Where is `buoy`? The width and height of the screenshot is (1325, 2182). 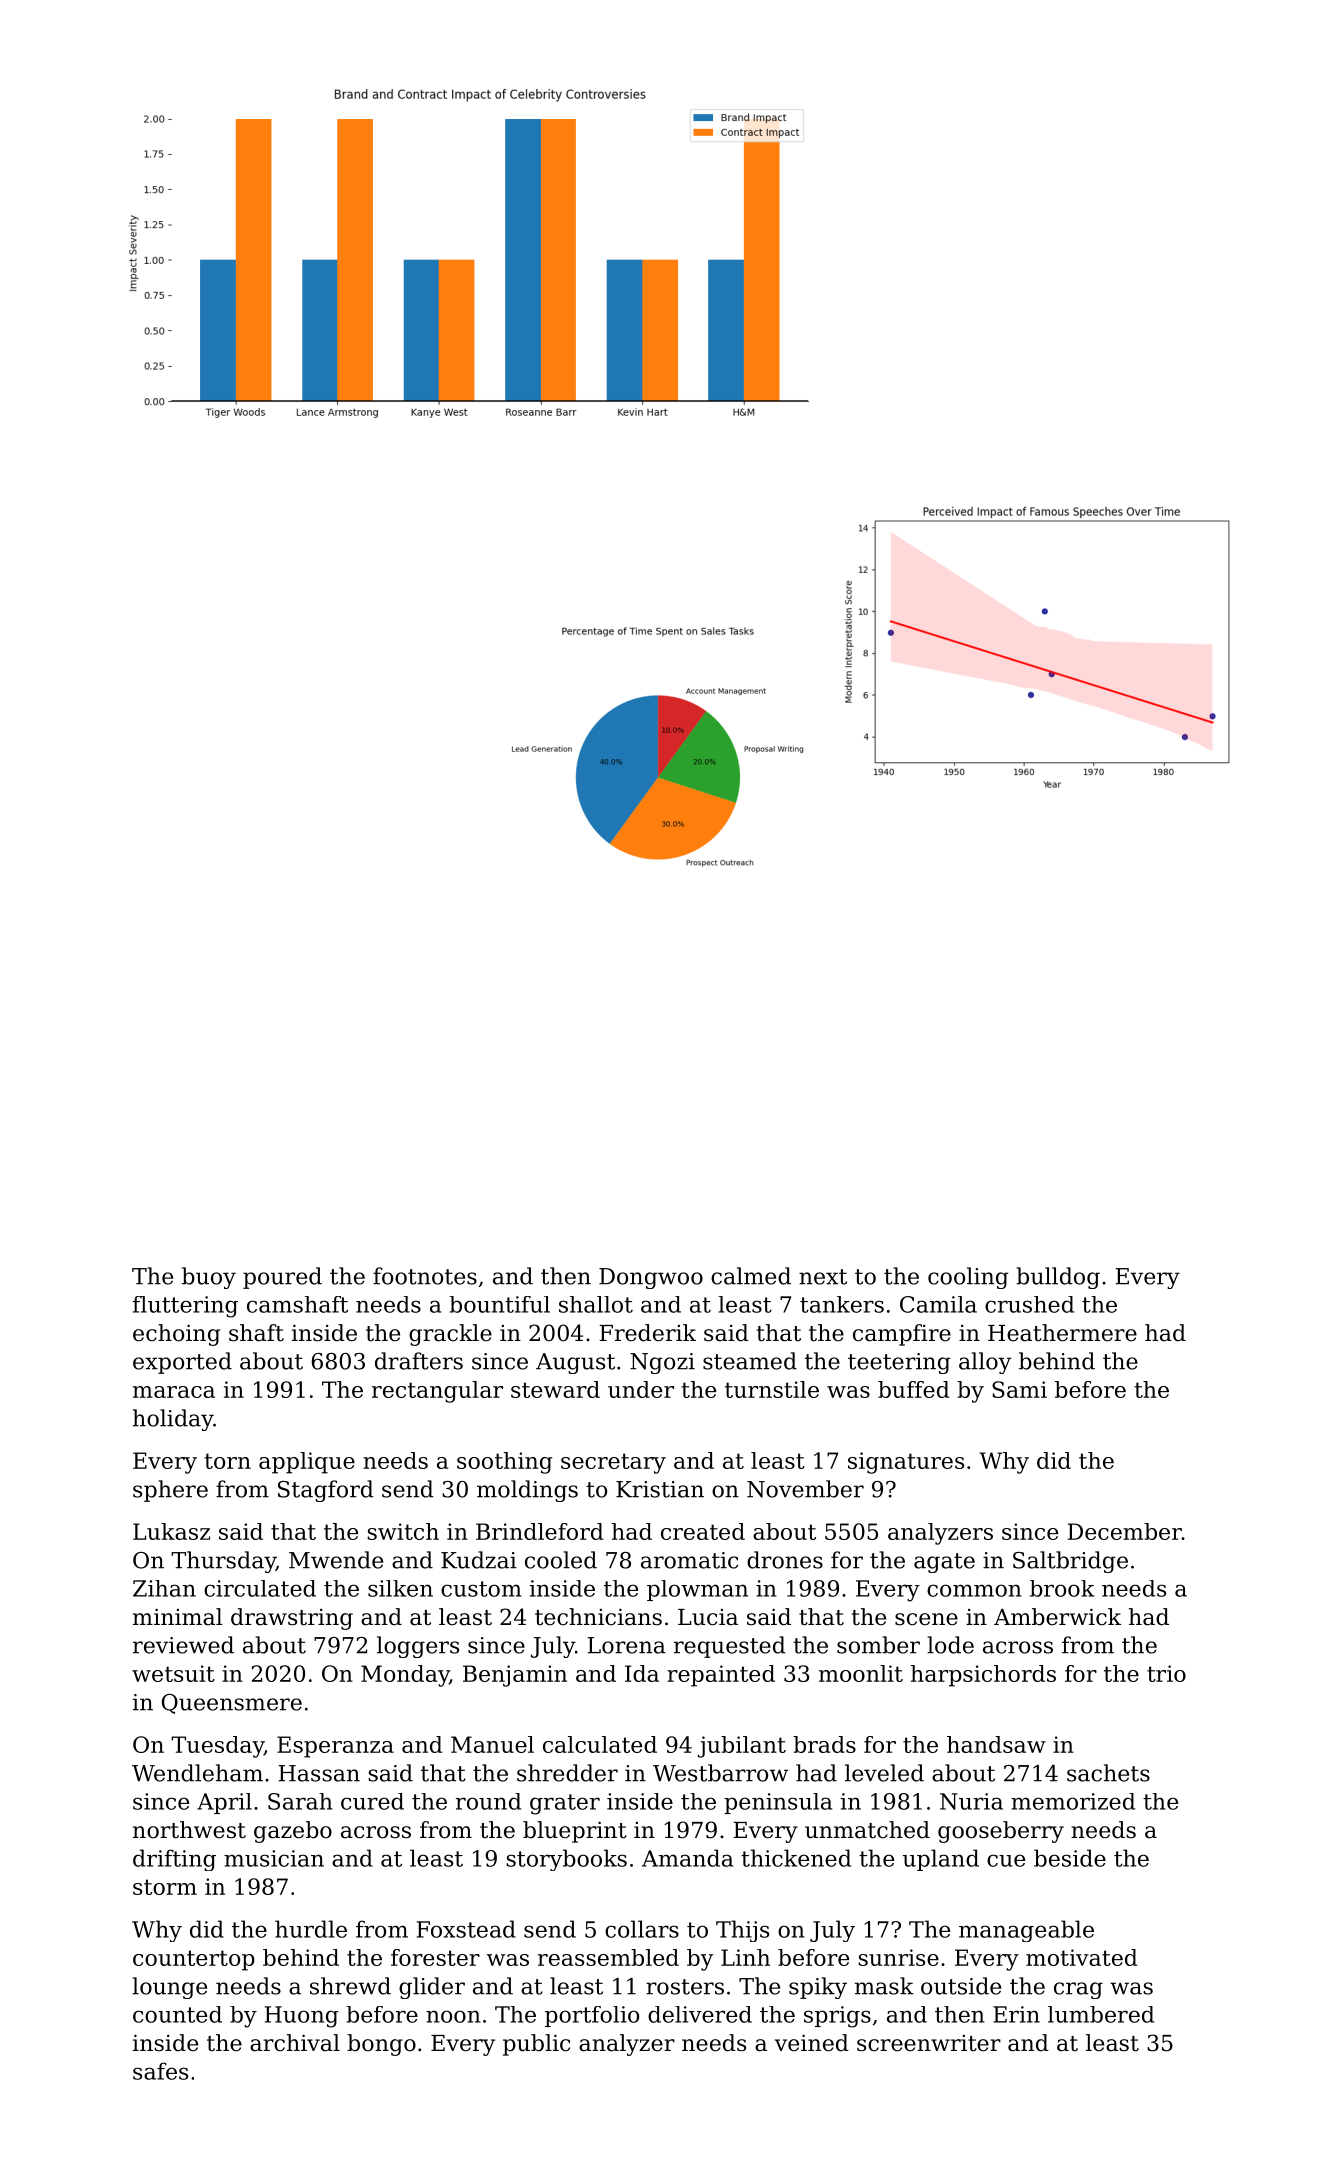
buoy is located at coordinates (209, 1278).
